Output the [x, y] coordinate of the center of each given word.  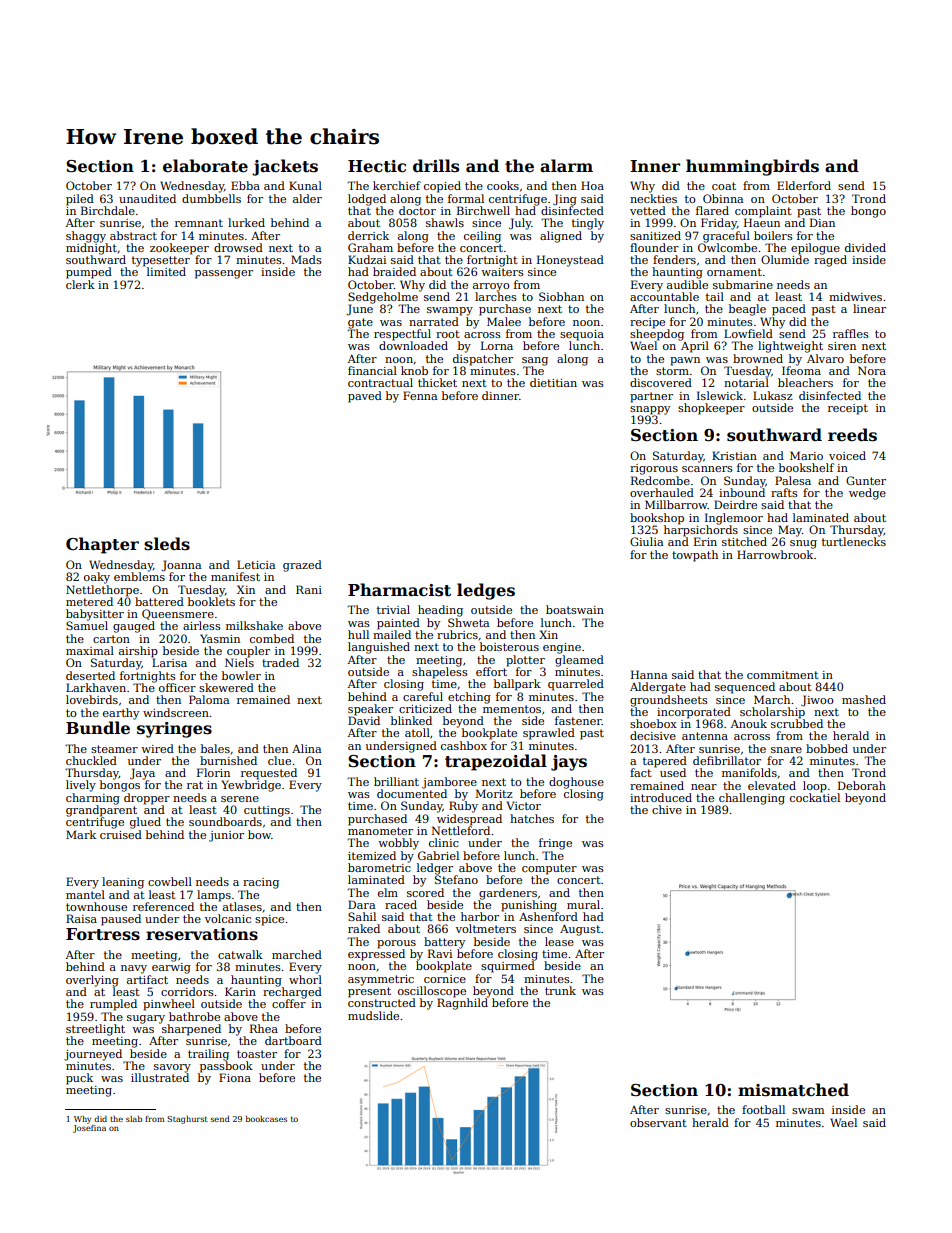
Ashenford [548, 916]
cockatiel [815, 797]
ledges [486, 591]
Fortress [103, 934]
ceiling [482, 237]
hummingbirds [752, 167]
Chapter [102, 545]
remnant [199, 223]
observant [658, 1122]
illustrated [160, 1077]
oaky [97, 578]
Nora [872, 370]
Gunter [866, 480]
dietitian [553, 382]
